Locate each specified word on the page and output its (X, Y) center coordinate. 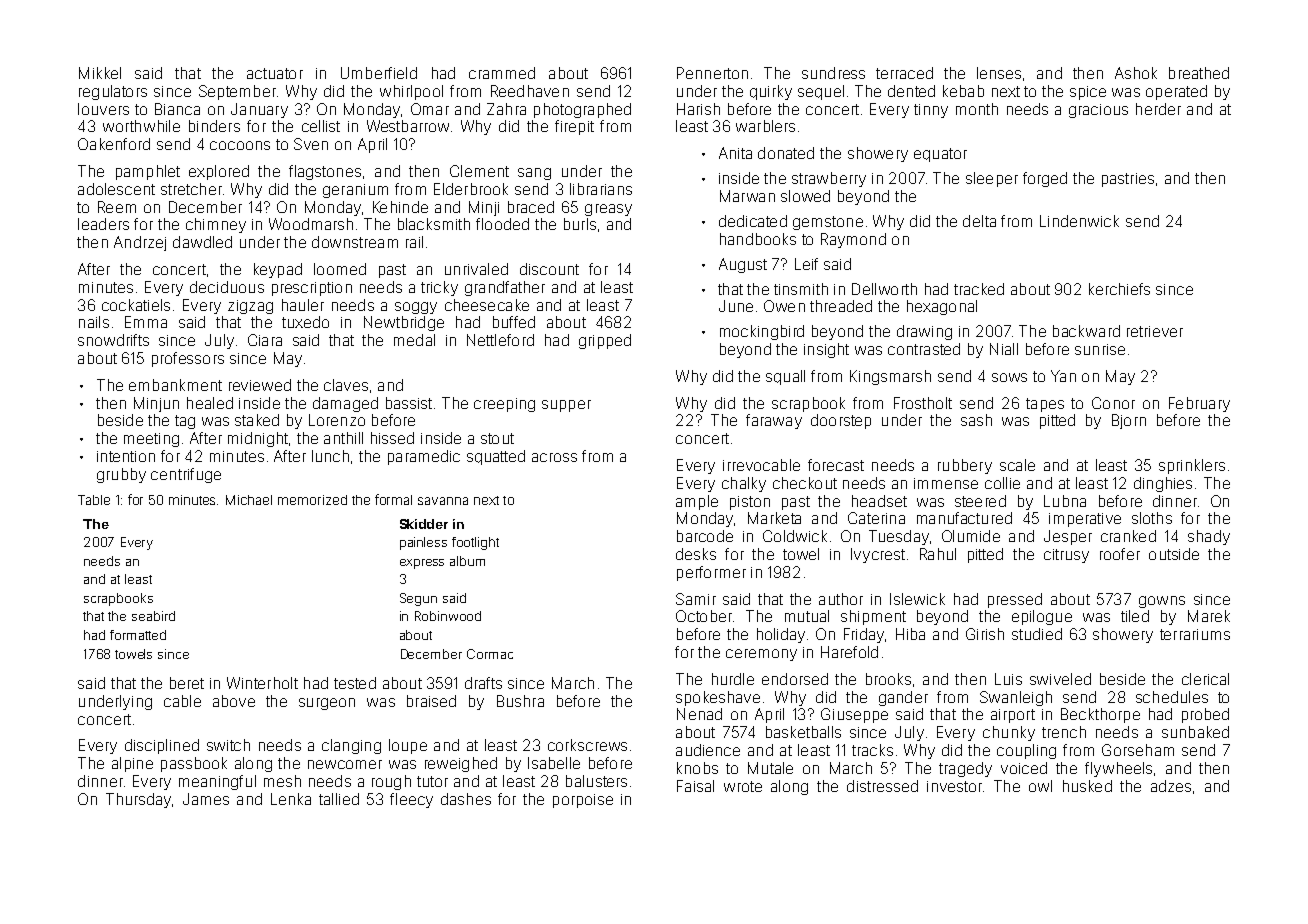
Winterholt (262, 683)
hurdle (733, 679)
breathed (1199, 73)
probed (1205, 715)
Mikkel (100, 73)
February (1199, 404)
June (736, 306)
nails (94, 322)
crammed (502, 73)
